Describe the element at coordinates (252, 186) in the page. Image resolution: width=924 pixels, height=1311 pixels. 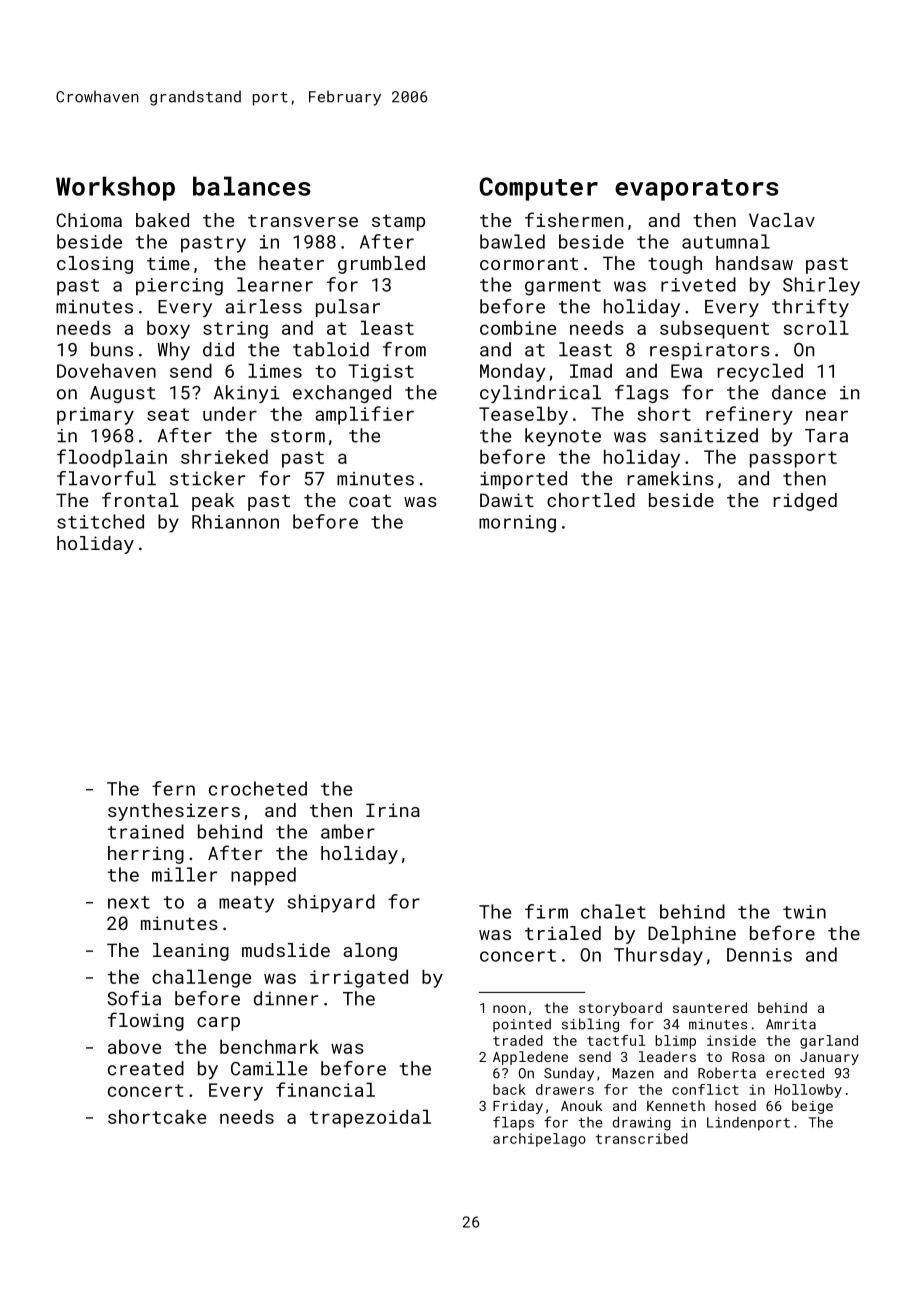
I see `balances` at that location.
